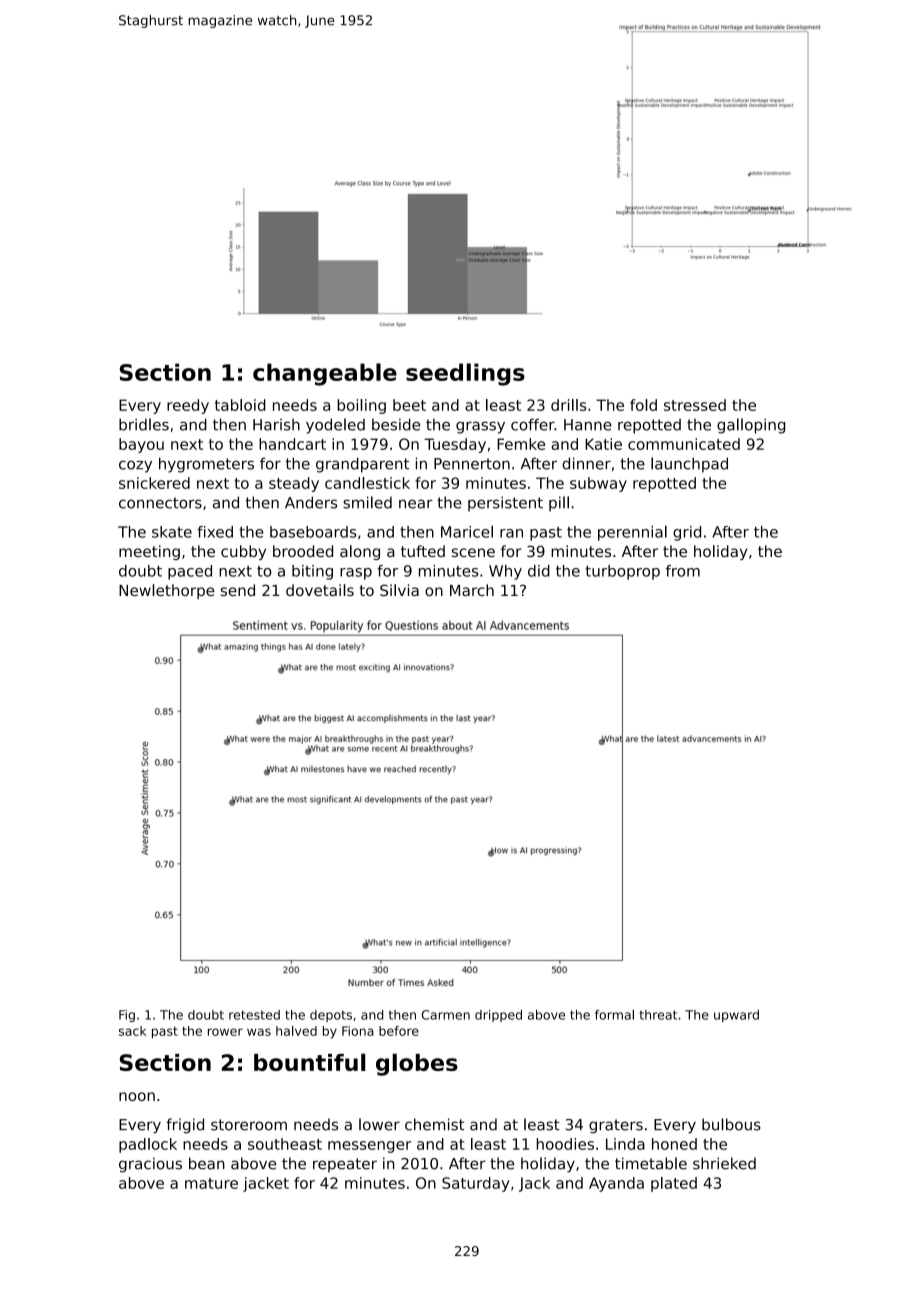 The width and height of the screenshot is (908, 1316). What do you see at coordinates (687, 533) in the screenshot?
I see `grid` at bounding box center [687, 533].
